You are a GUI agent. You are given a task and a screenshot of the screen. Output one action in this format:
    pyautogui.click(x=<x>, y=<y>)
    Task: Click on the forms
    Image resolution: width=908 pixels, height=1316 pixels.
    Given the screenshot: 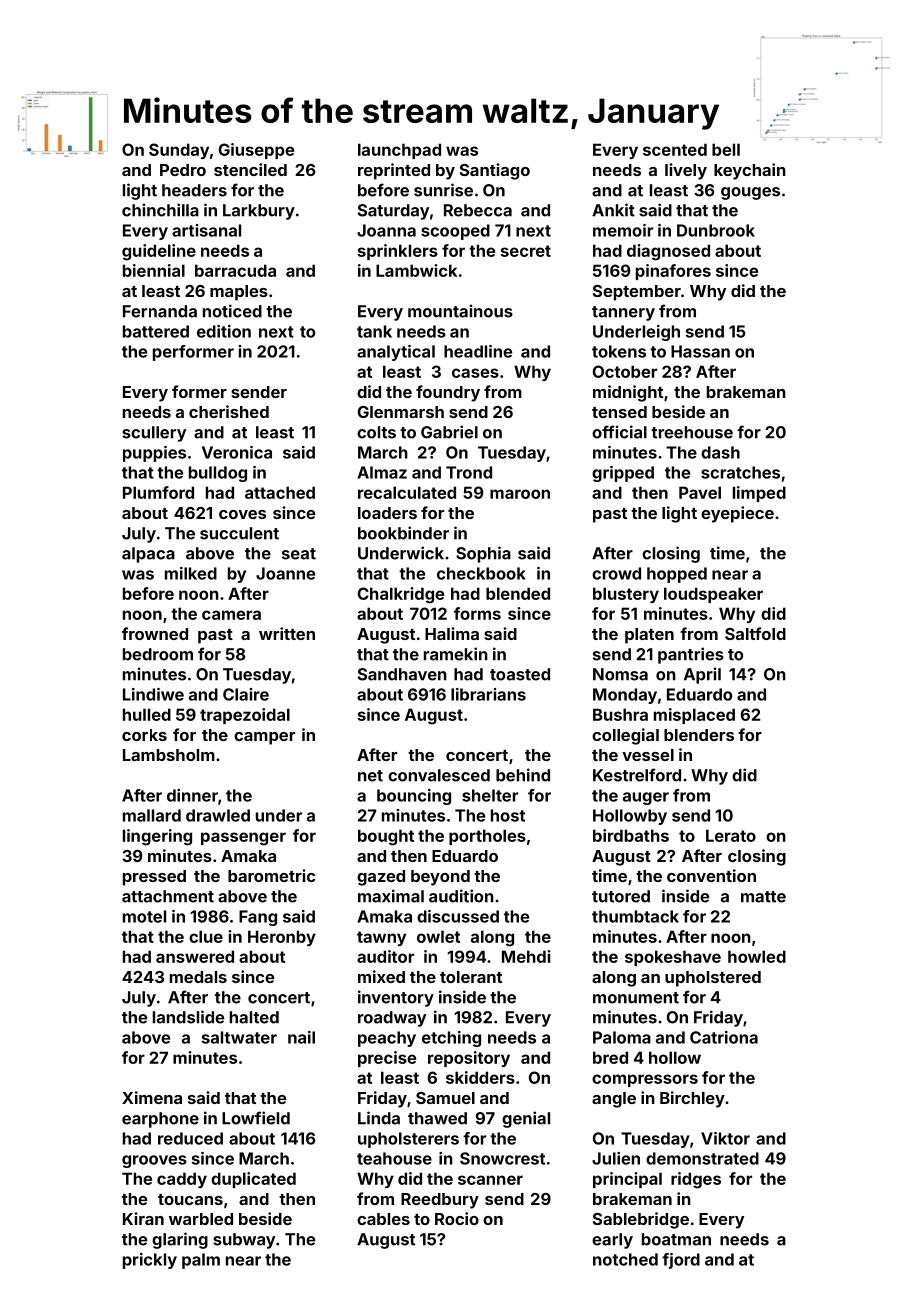 What is the action you would take?
    pyautogui.click(x=477, y=613)
